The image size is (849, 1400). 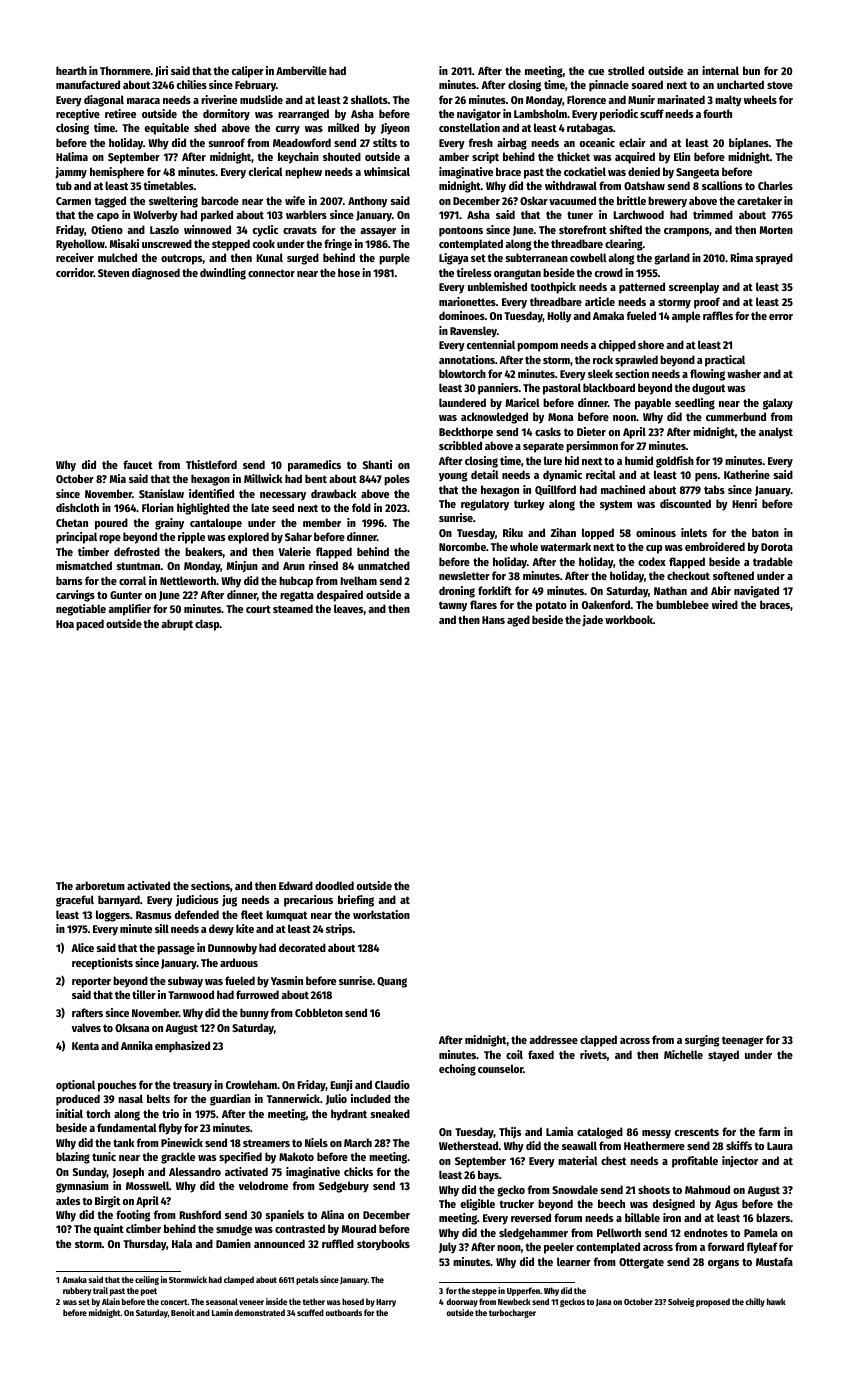 I want to click on clearing, so click(x=624, y=245).
